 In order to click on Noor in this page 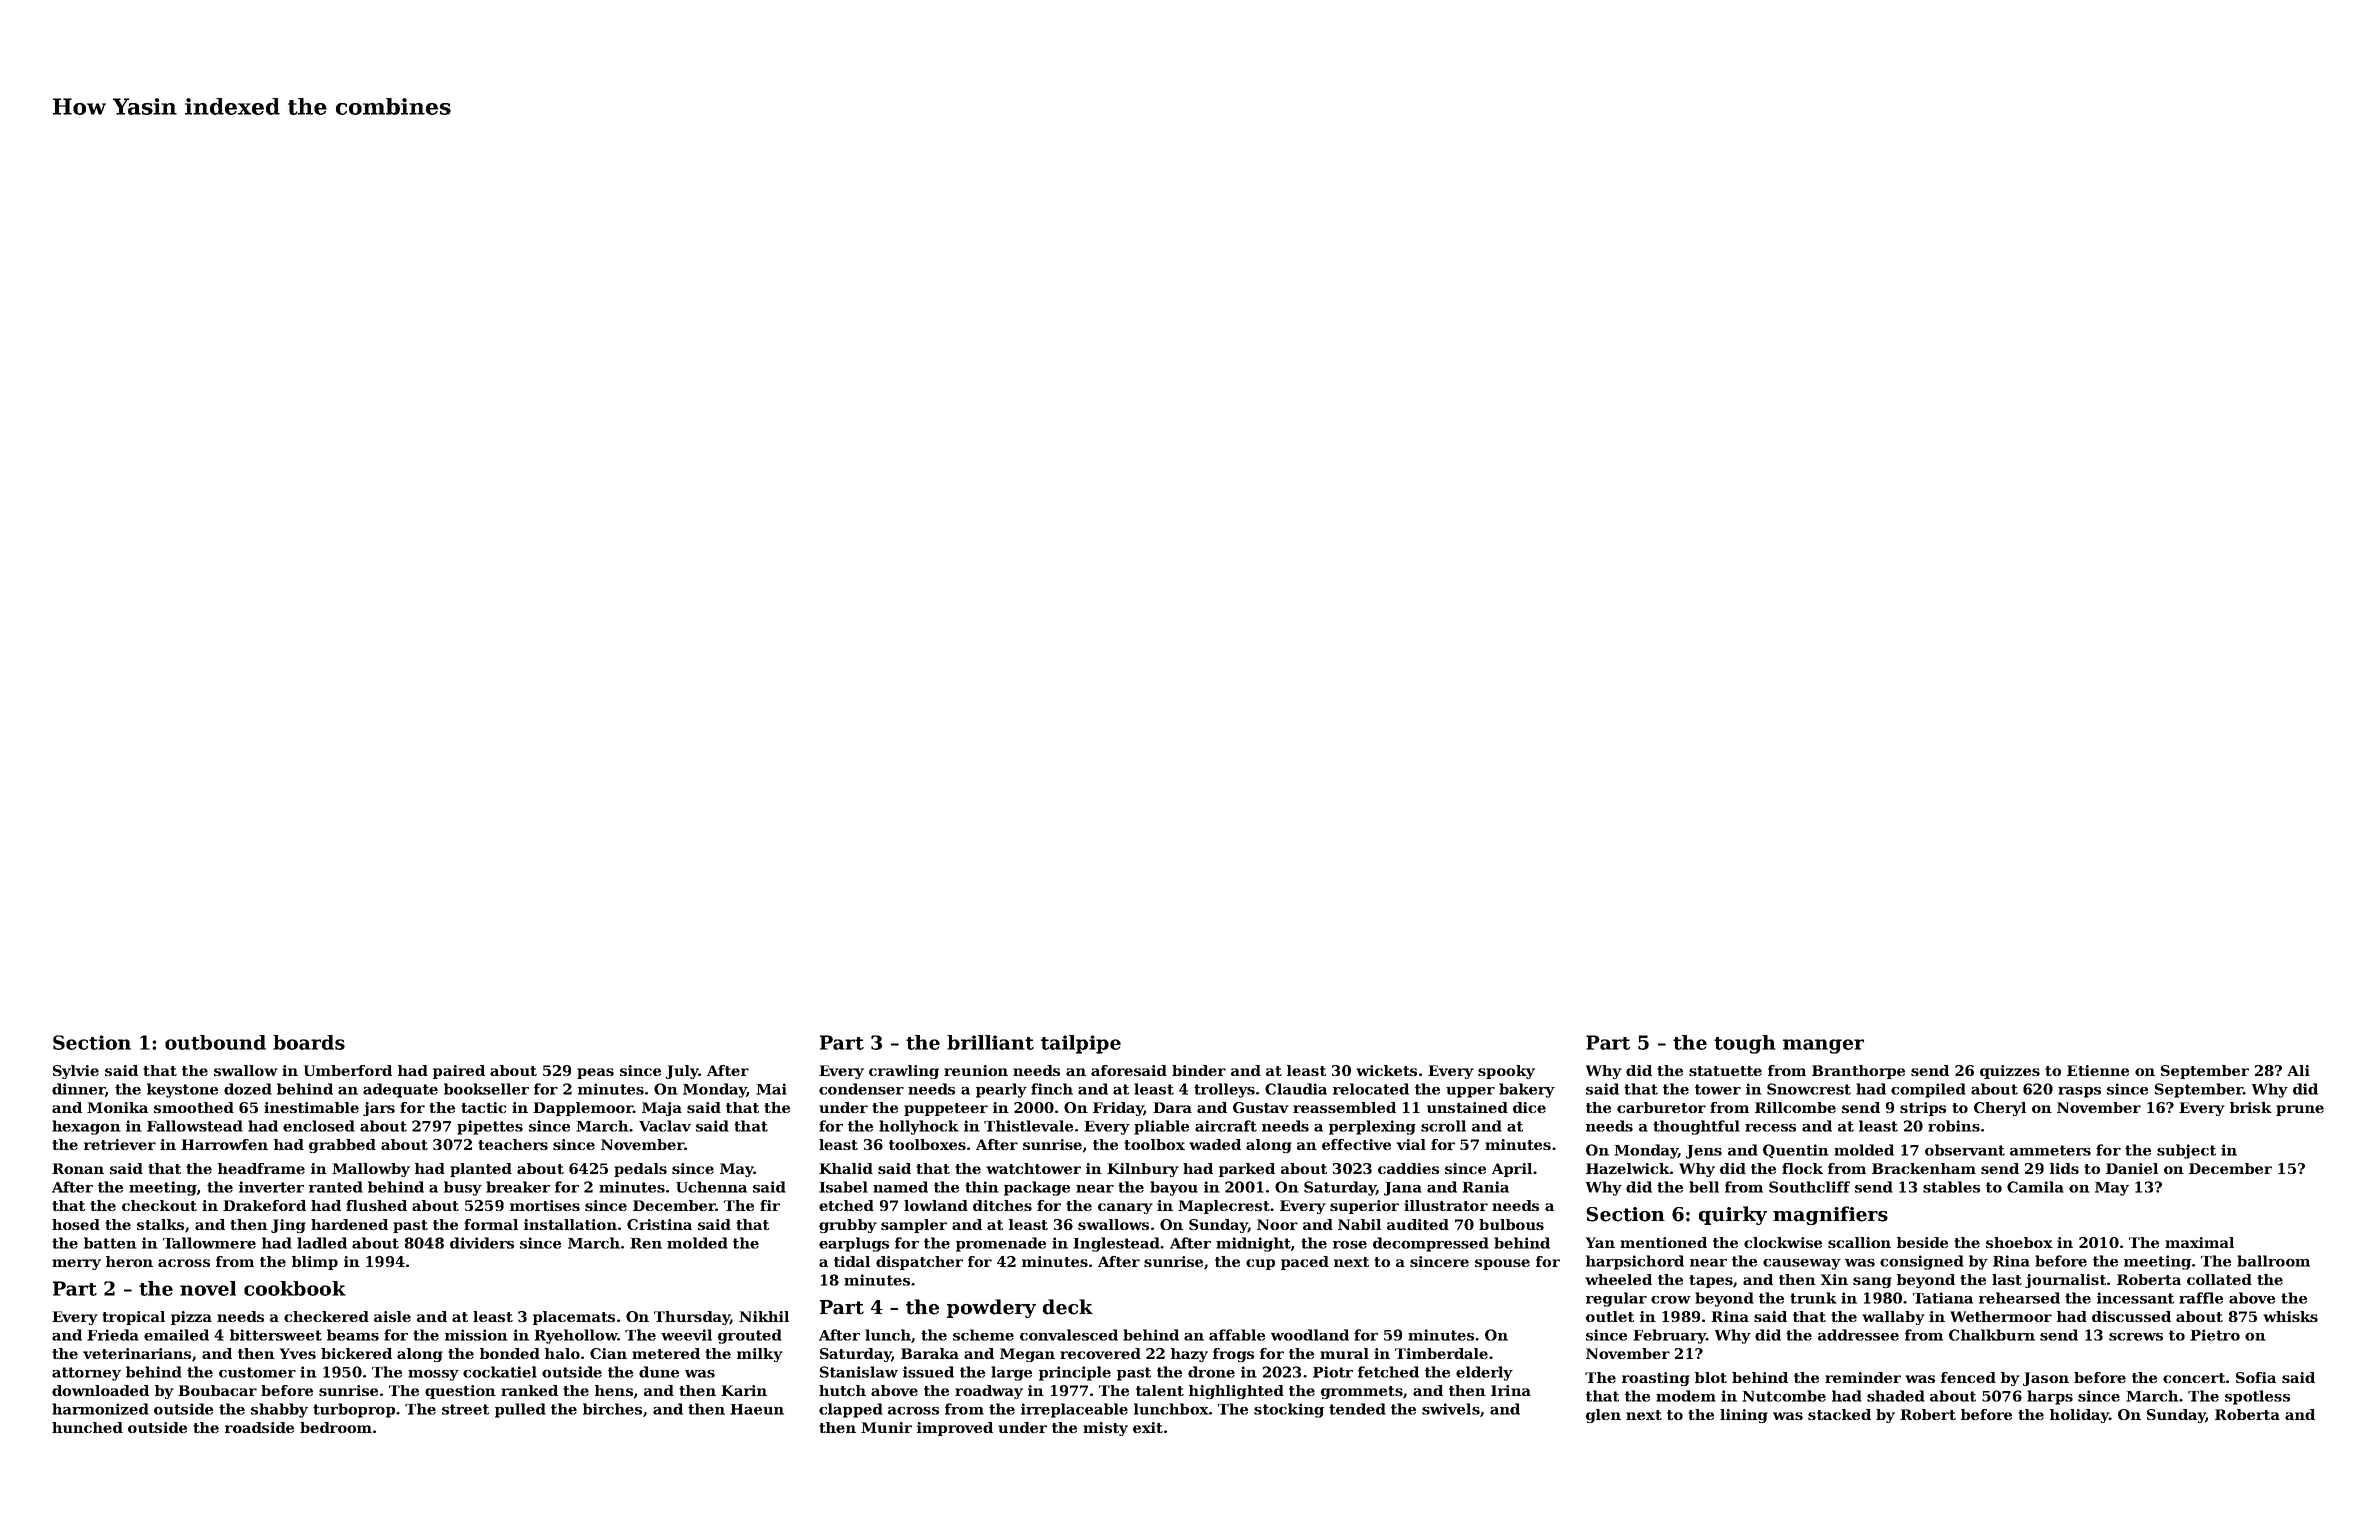, I will do `click(1277, 1224)`.
